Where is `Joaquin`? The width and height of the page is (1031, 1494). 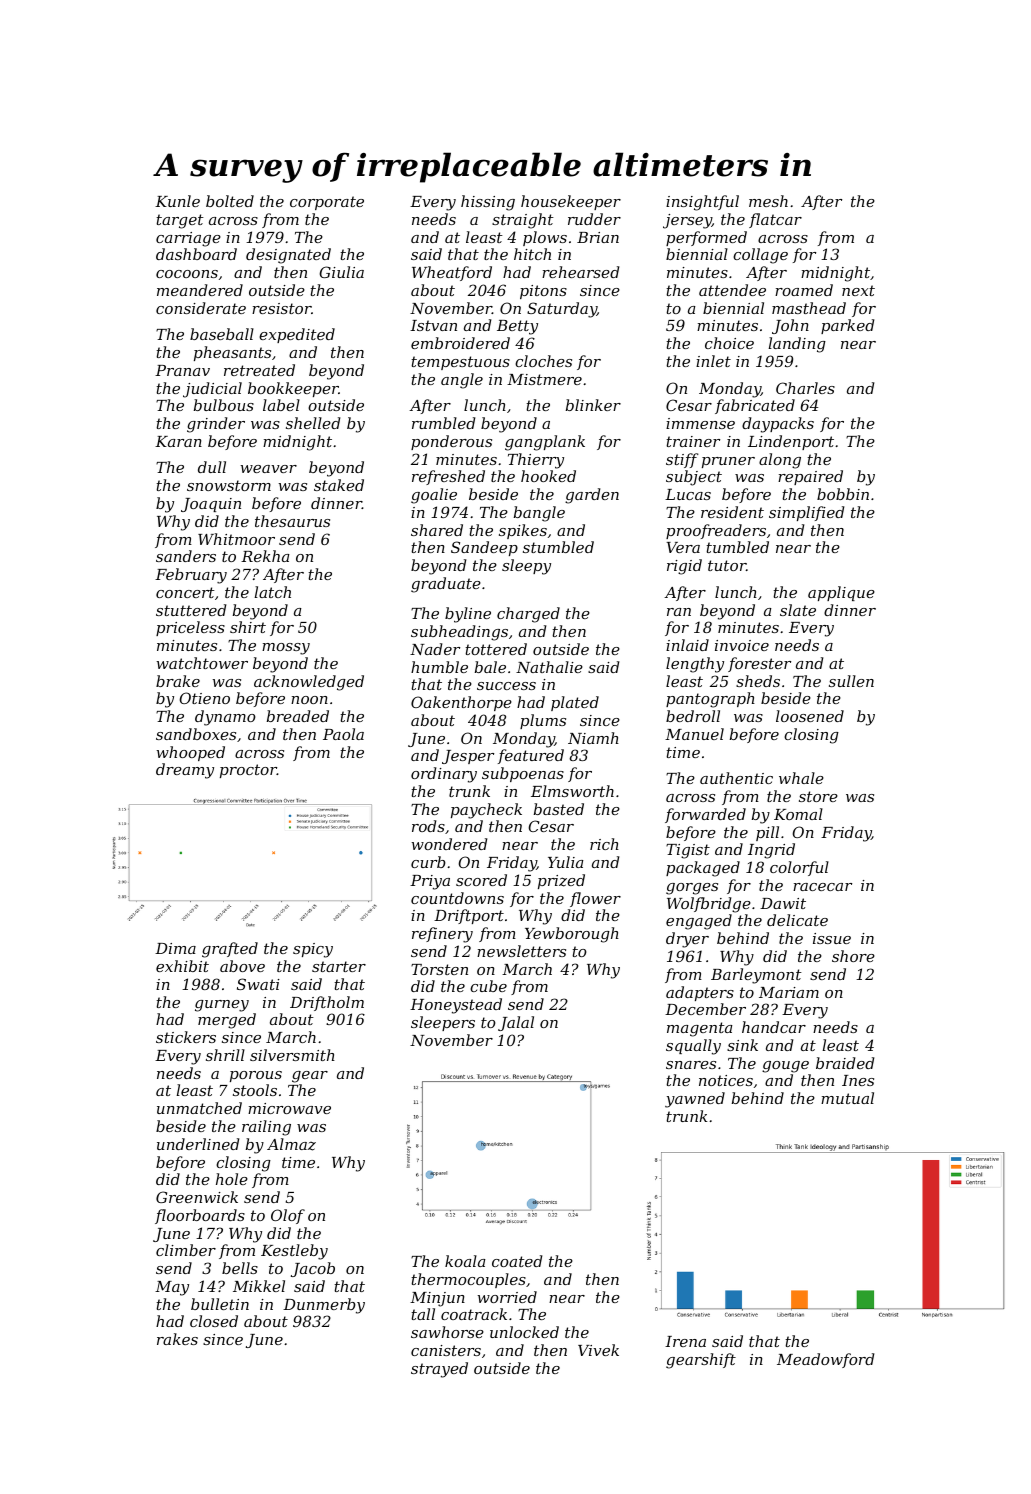
Joaquin is located at coordinates (211, 505).
